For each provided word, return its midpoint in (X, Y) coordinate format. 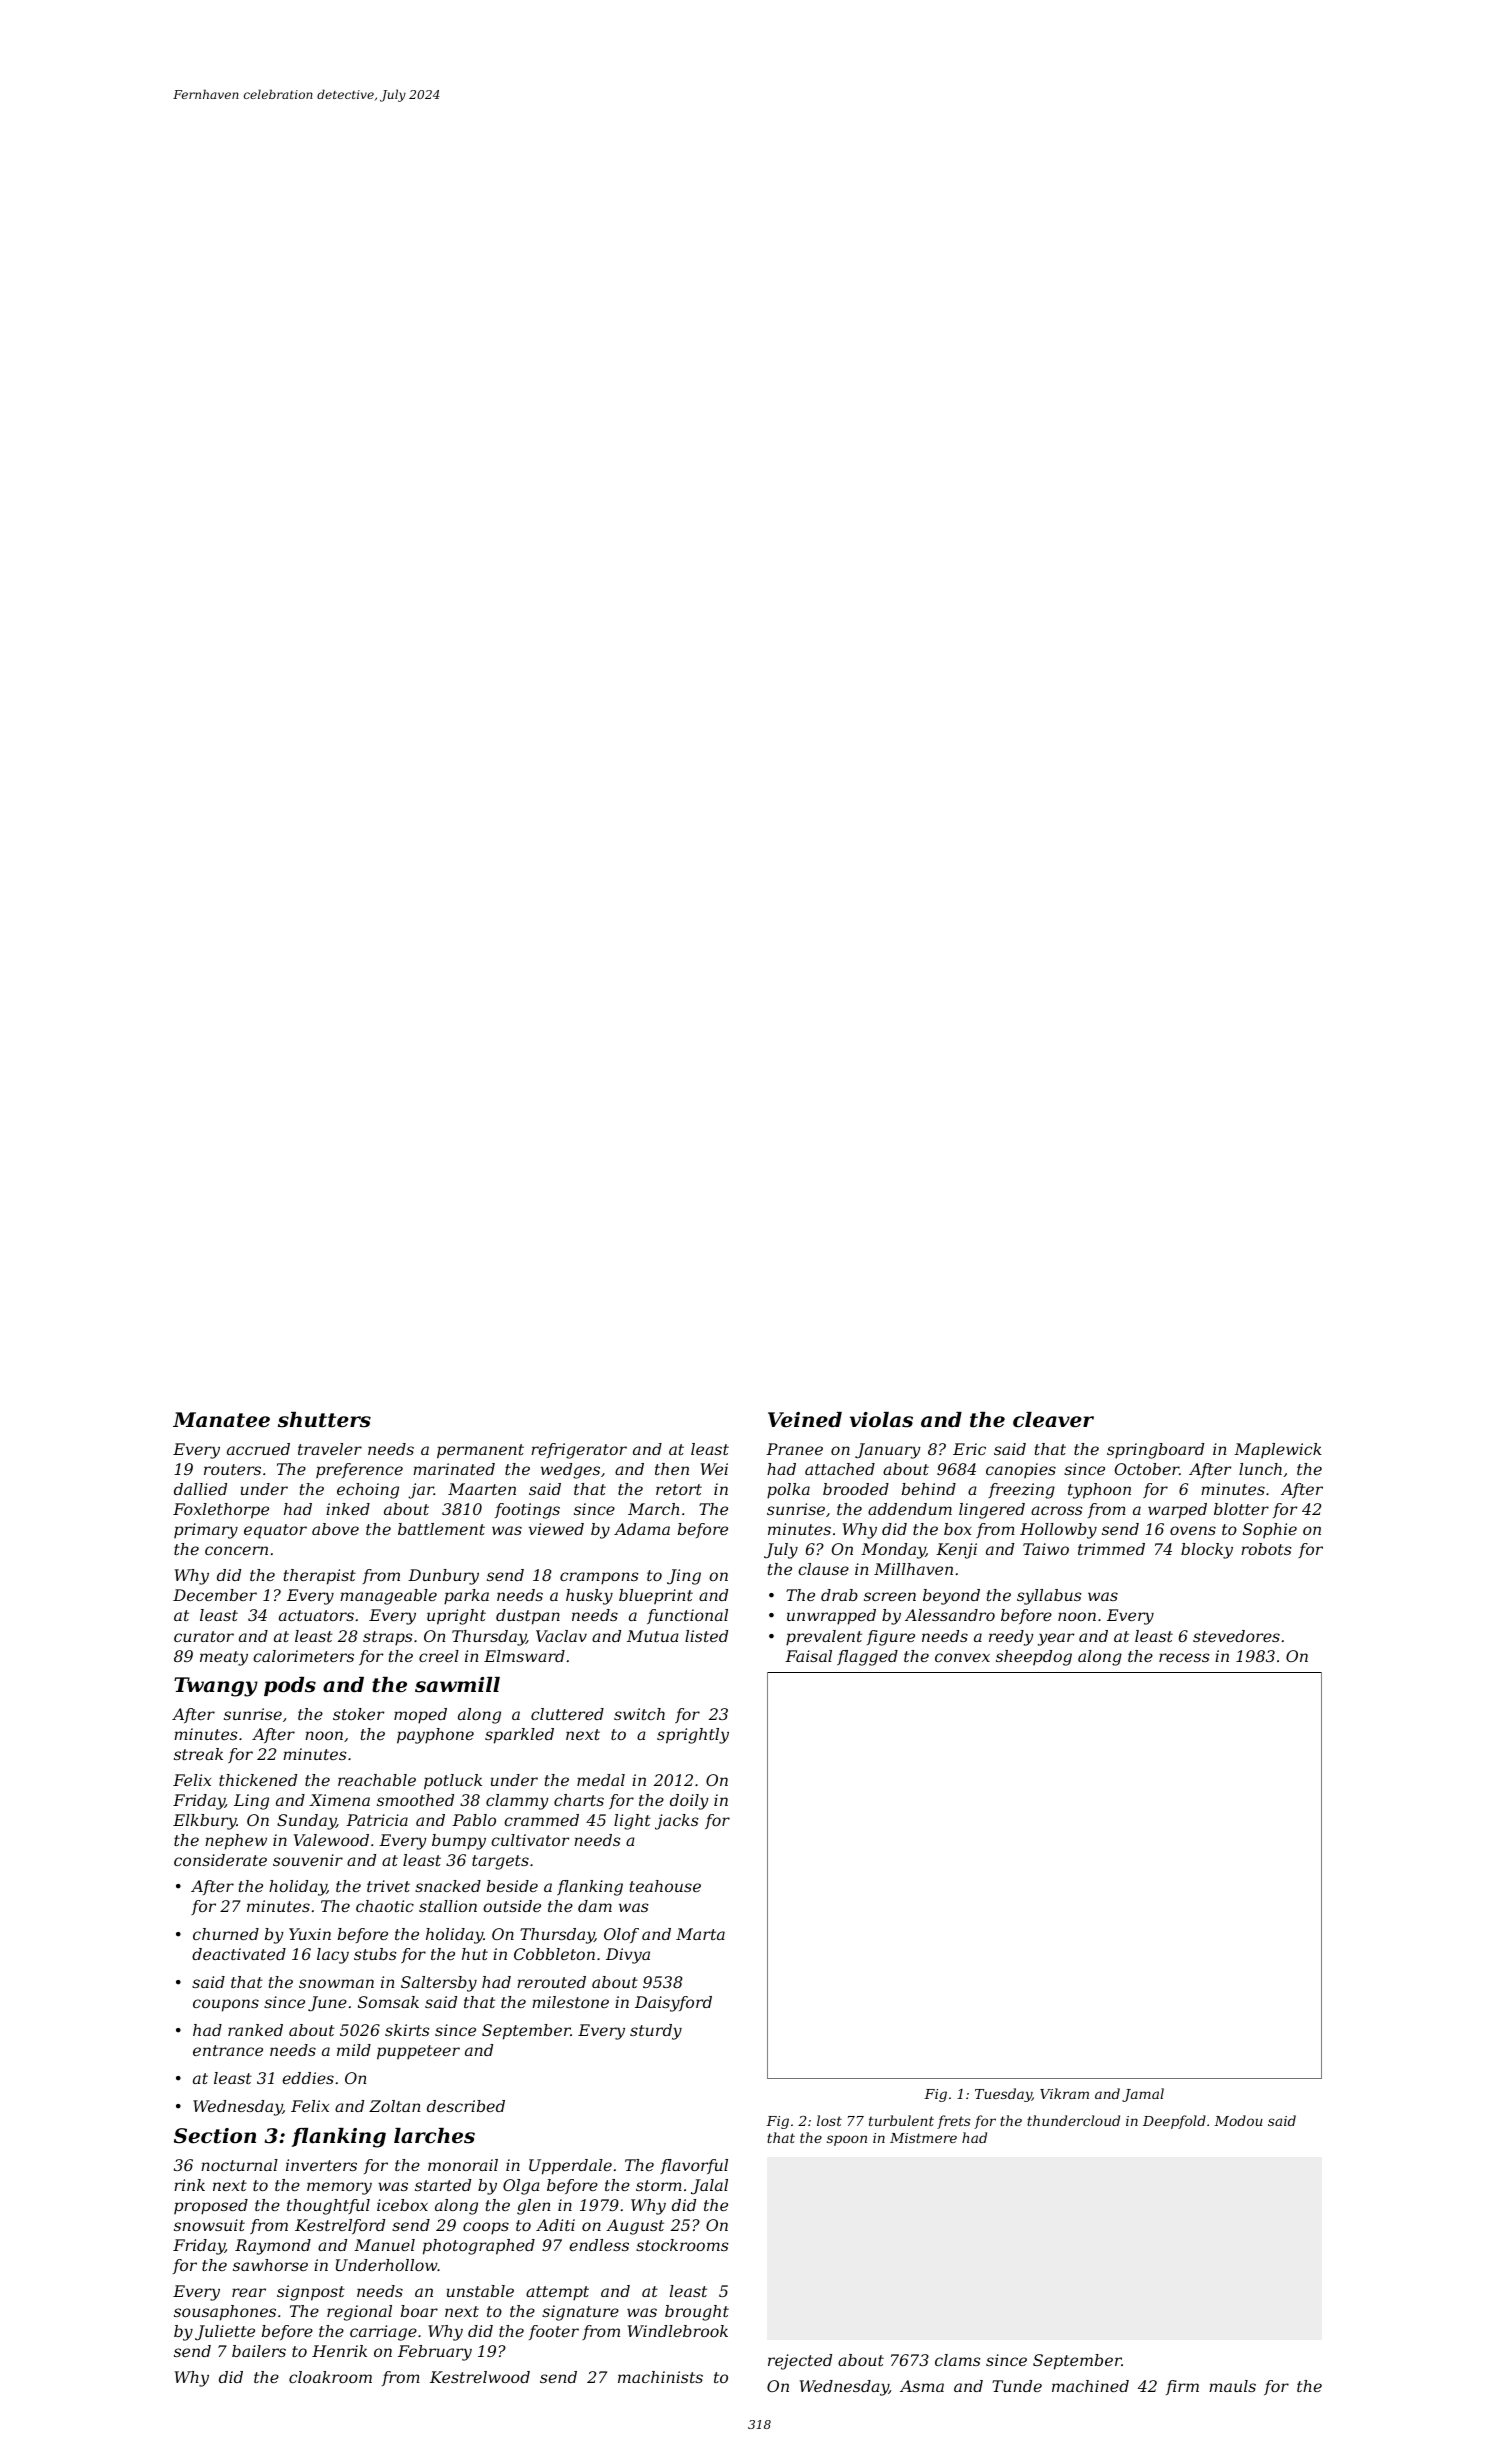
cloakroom (330, 2377)
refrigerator (579, 1451)
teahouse (665, 1886)
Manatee (221, 1420)
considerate (220, 1860)
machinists (660, 2377)
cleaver (1053, 1420)
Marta (700, 1934)
